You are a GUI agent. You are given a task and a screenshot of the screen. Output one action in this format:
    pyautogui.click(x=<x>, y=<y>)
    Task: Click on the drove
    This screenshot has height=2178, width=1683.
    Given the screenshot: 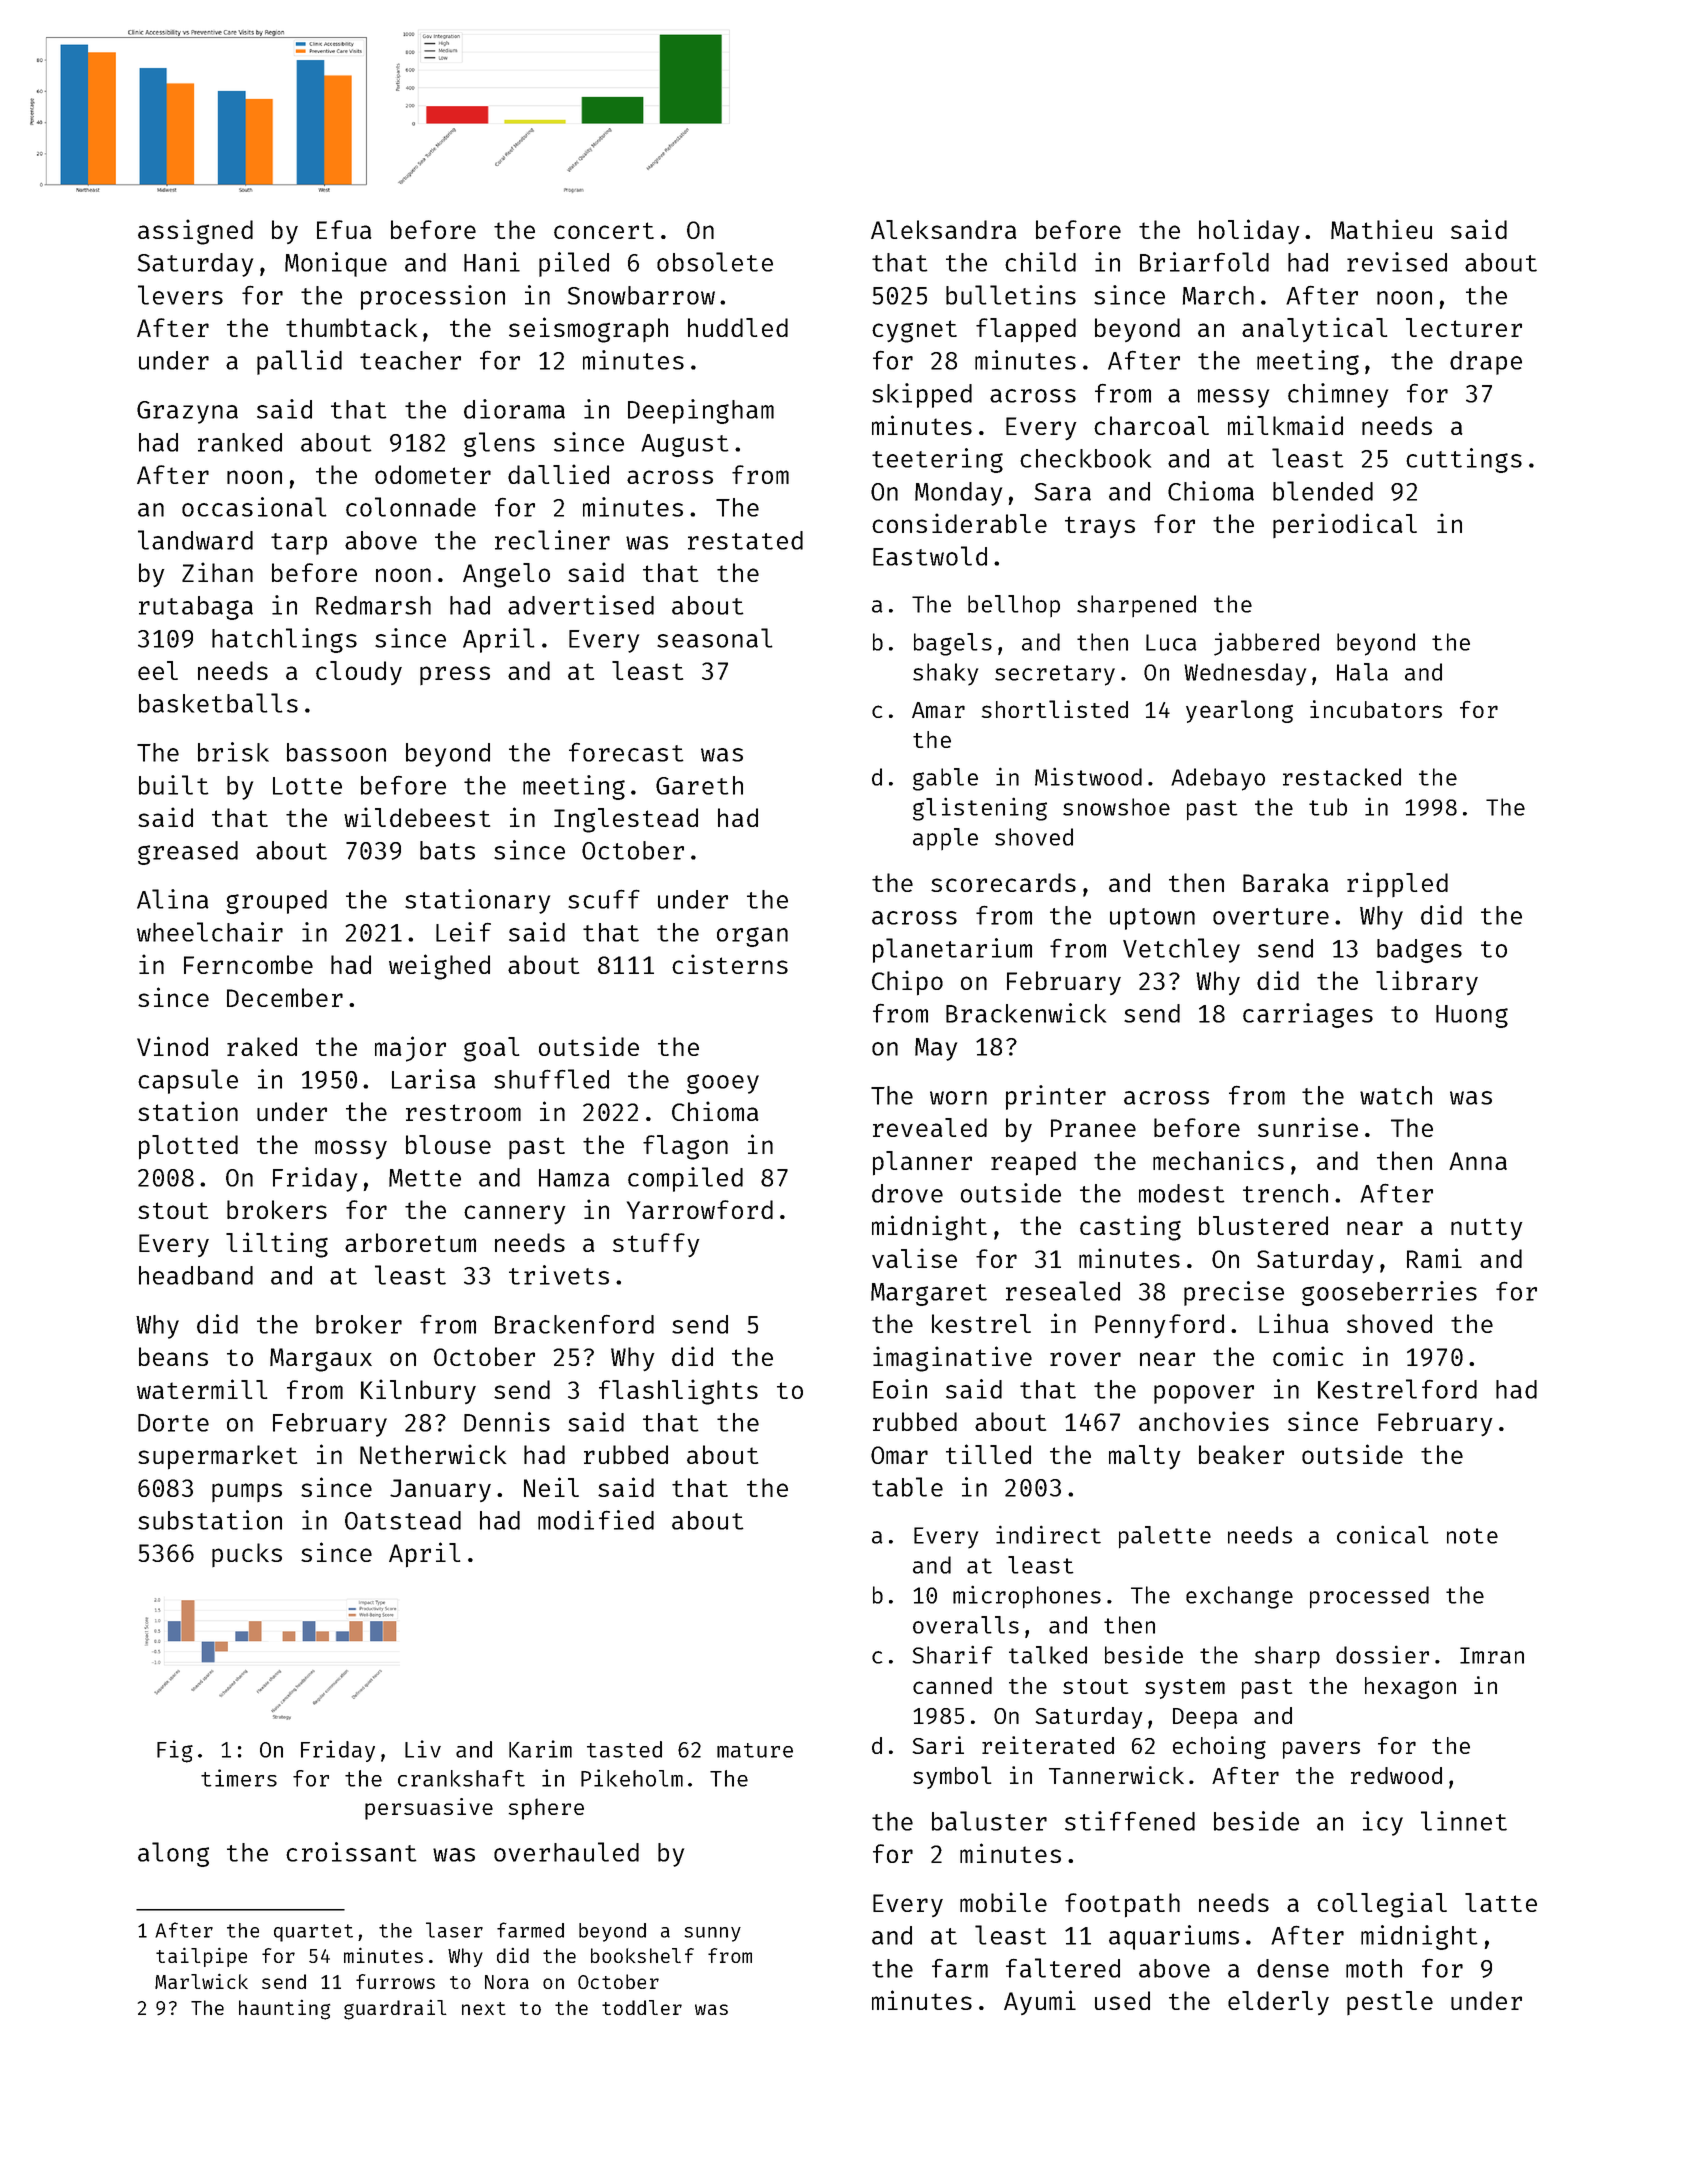 What is the action you would take?
    pyautogui.click(x=907, y=1193)
